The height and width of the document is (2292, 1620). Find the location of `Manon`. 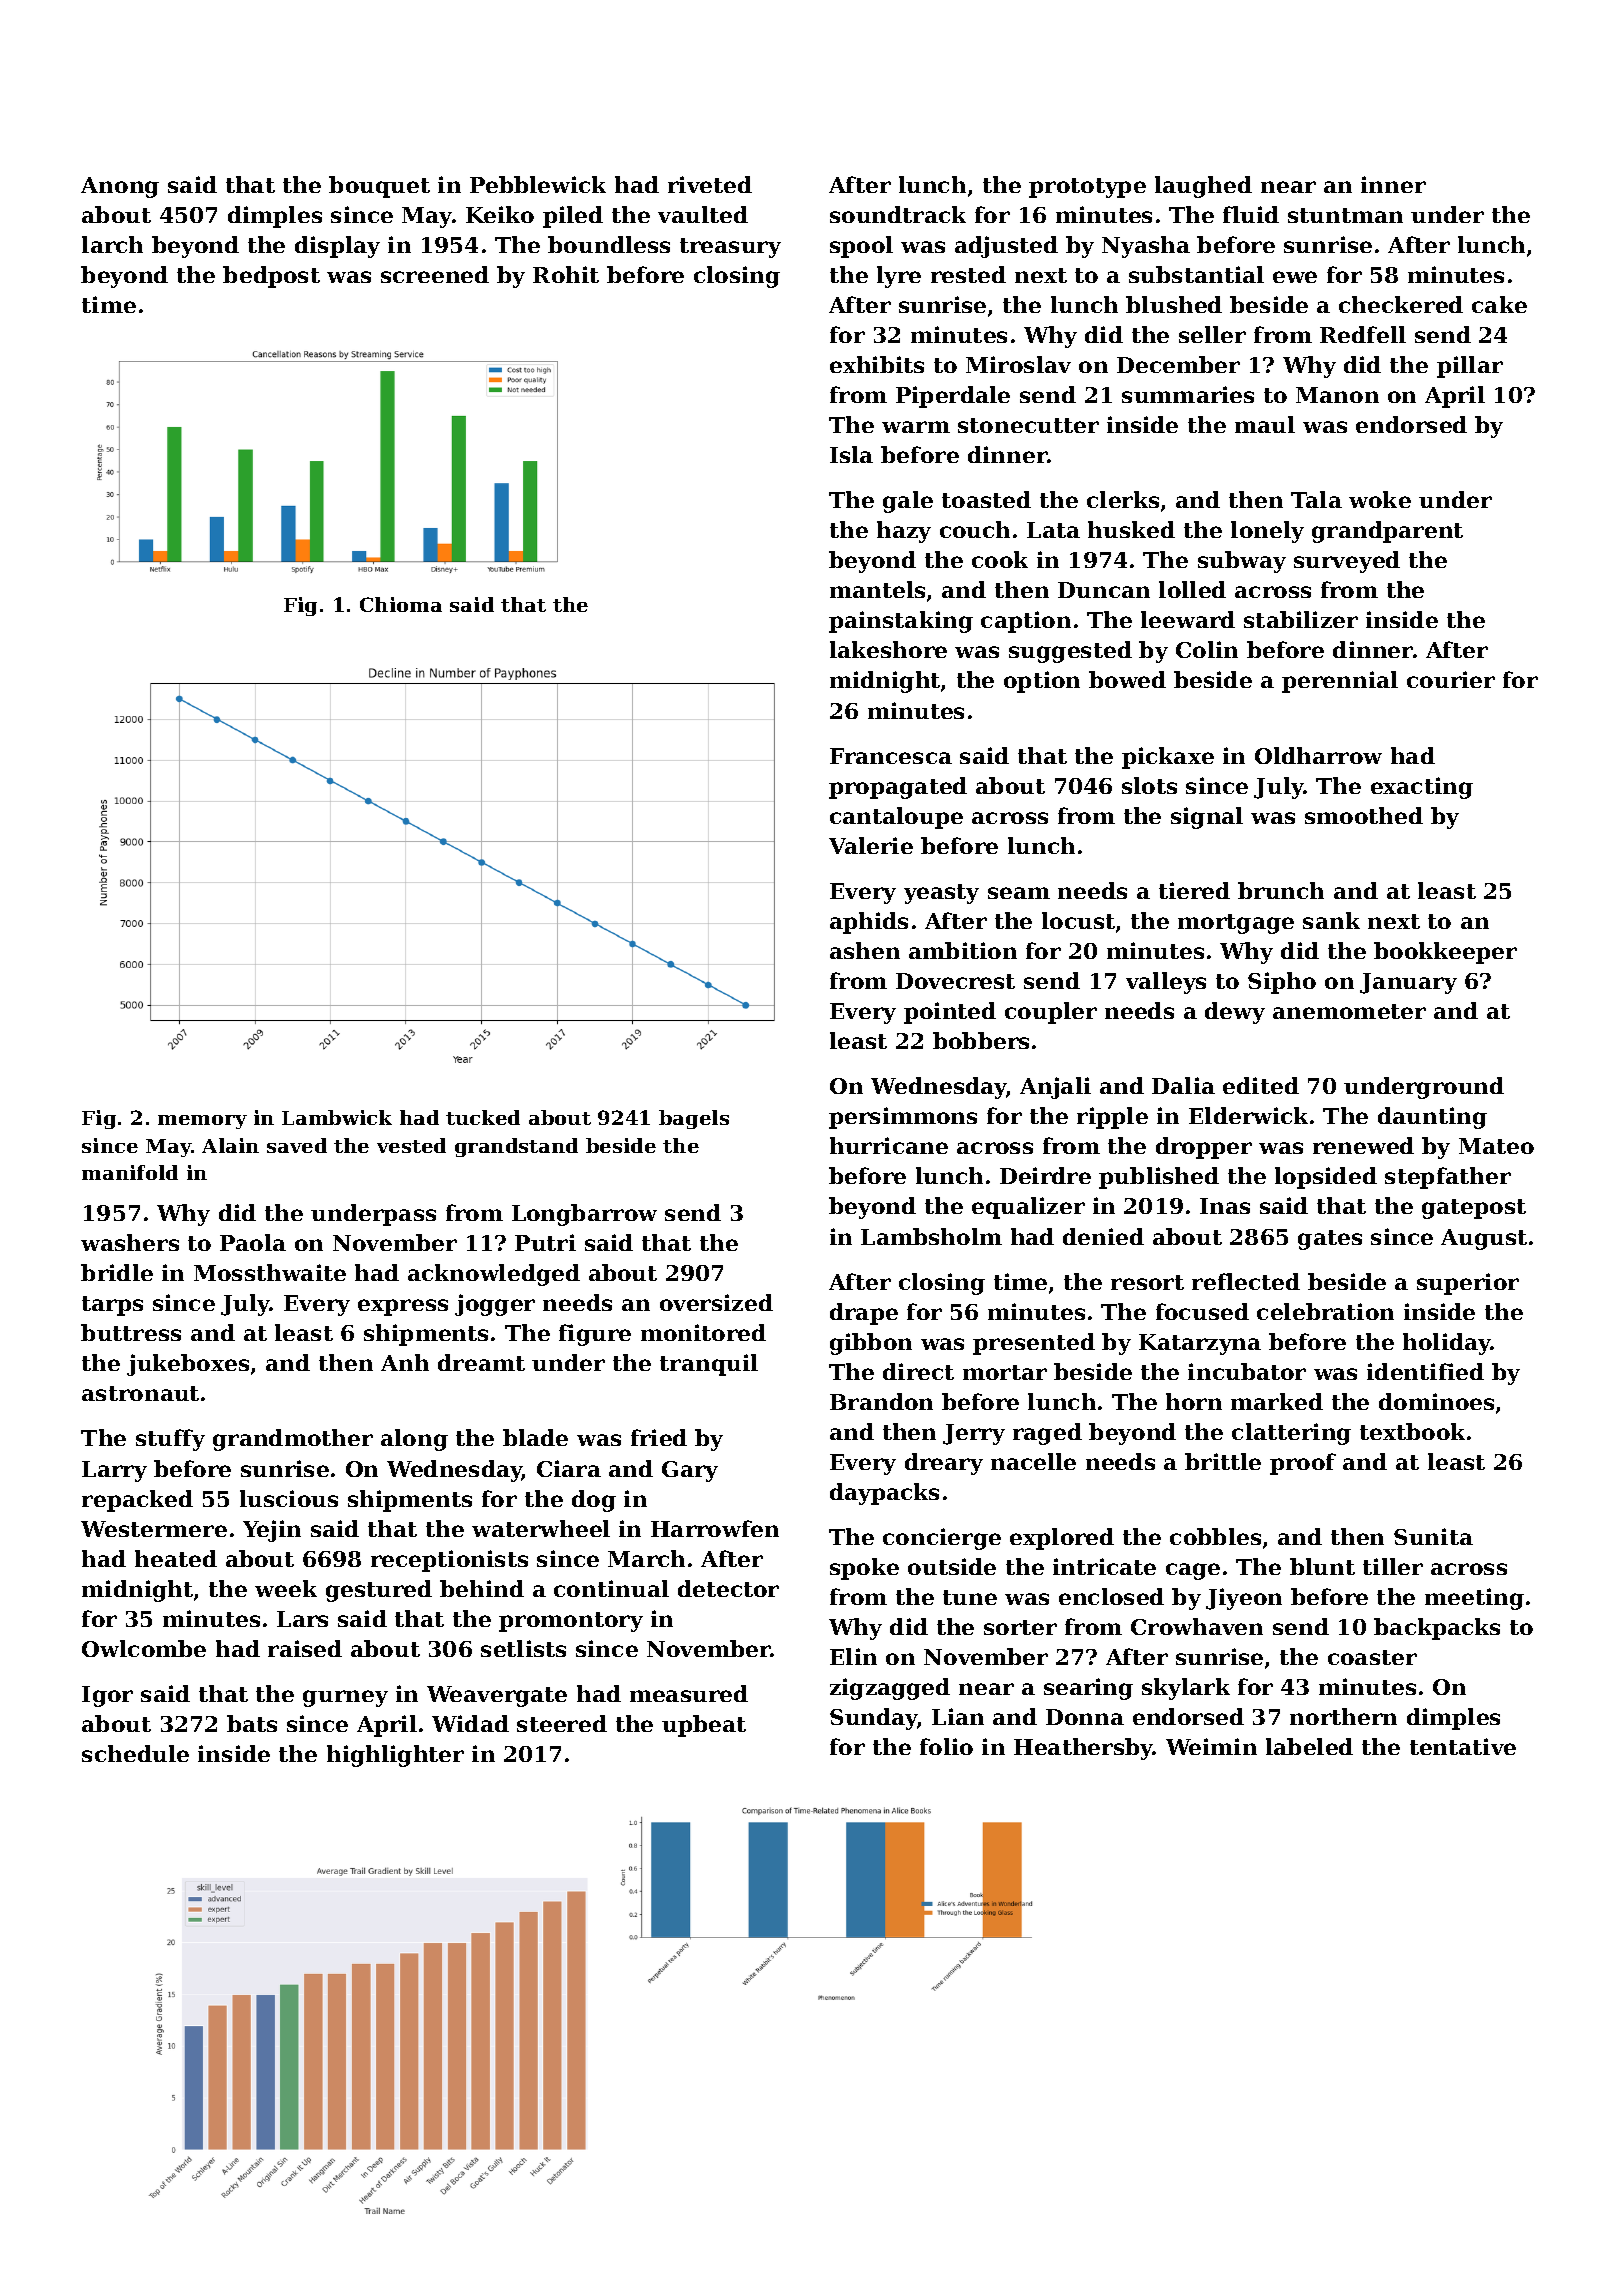

Manon is located at coordinates (1337, 395).
